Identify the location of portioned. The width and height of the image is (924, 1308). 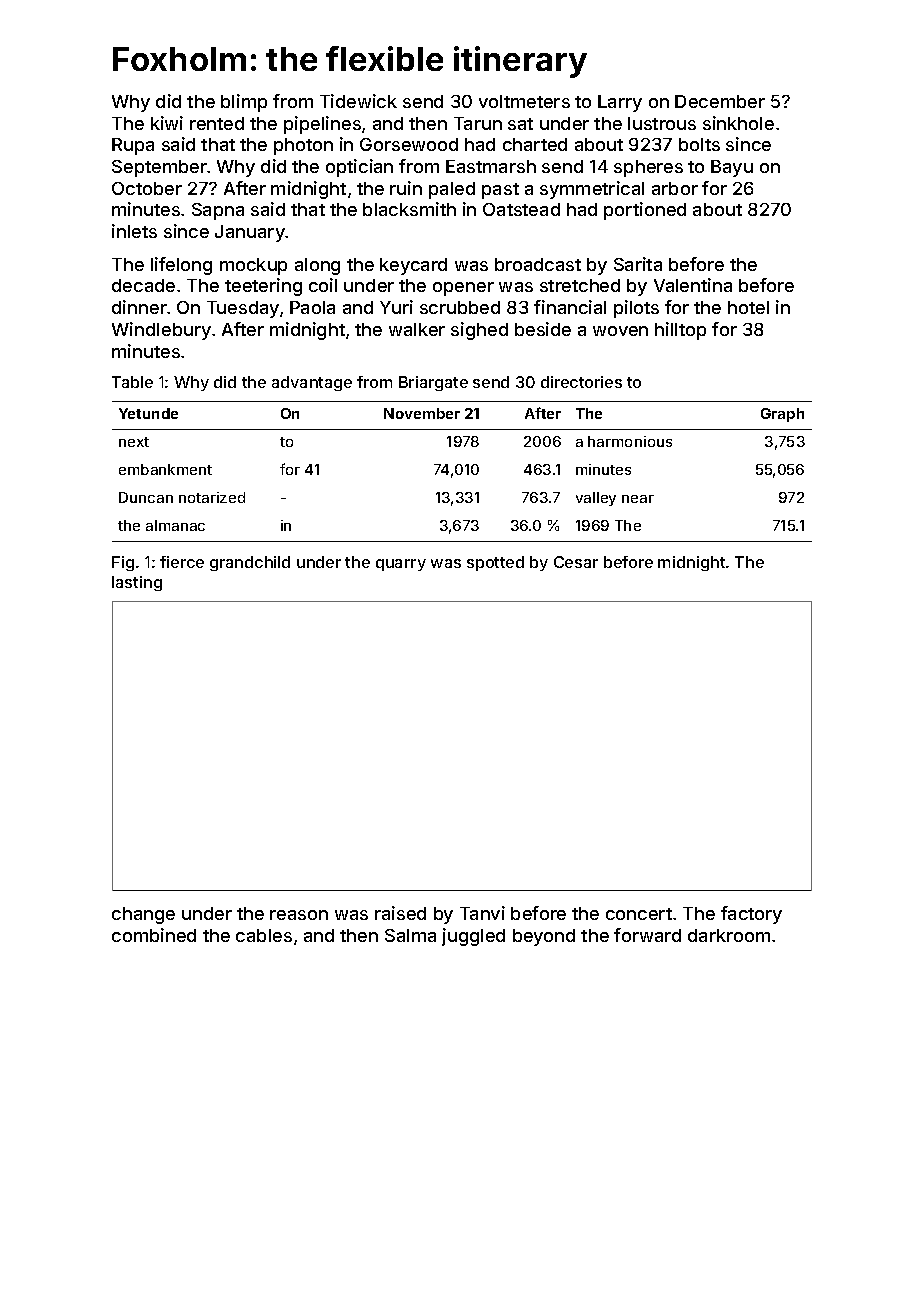
(645, 211).
